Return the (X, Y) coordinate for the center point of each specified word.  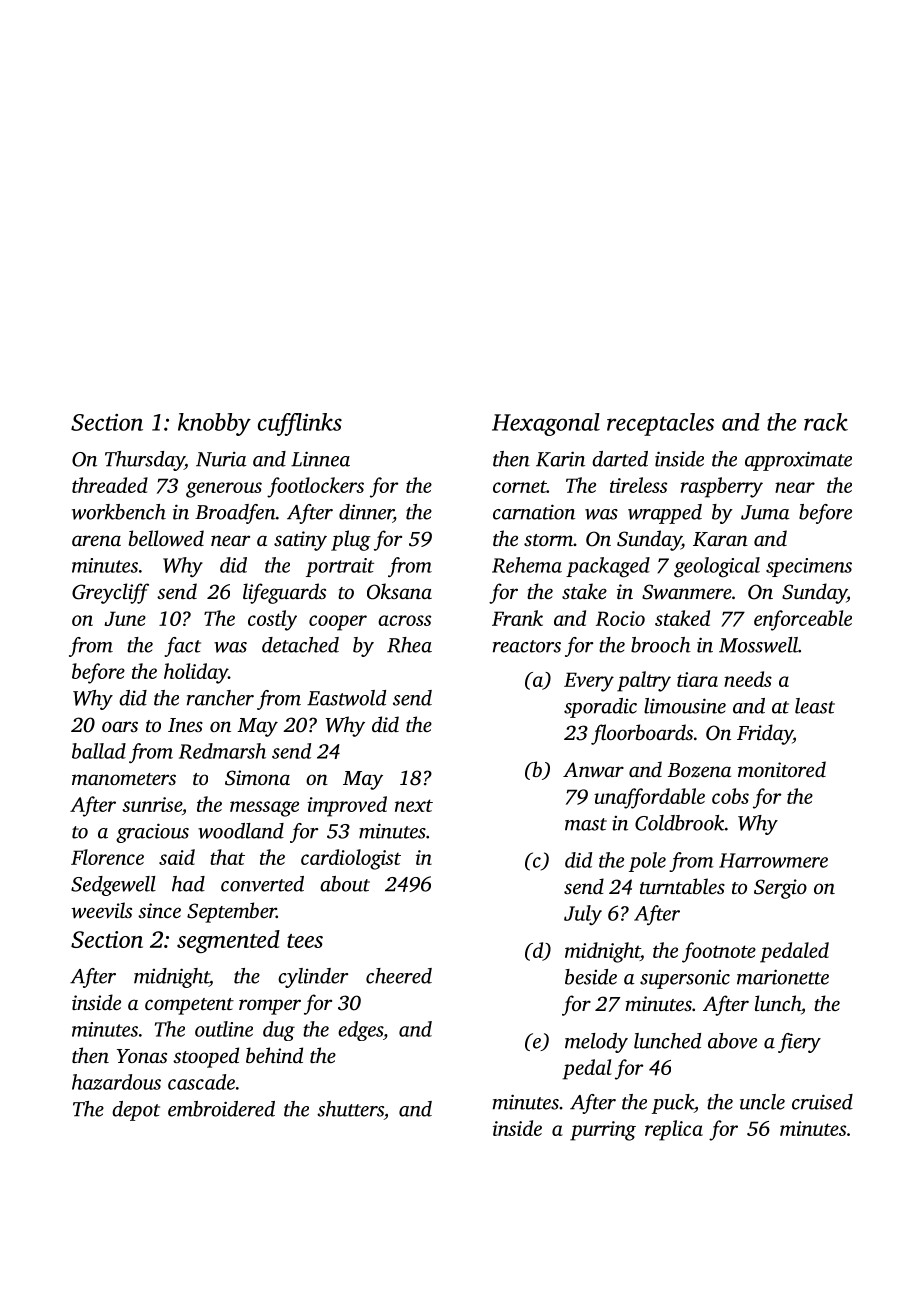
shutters (350, 1109)
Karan (720, 539)
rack (826, 422)
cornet (520, 486)
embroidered (221, 1109)
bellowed (166, 538)
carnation (534, 512)
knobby (214, 424)
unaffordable (649, 798)
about (345, 884)
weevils (101, 910)
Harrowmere (773, 860)
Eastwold (346, 698)
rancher (220, 698)
